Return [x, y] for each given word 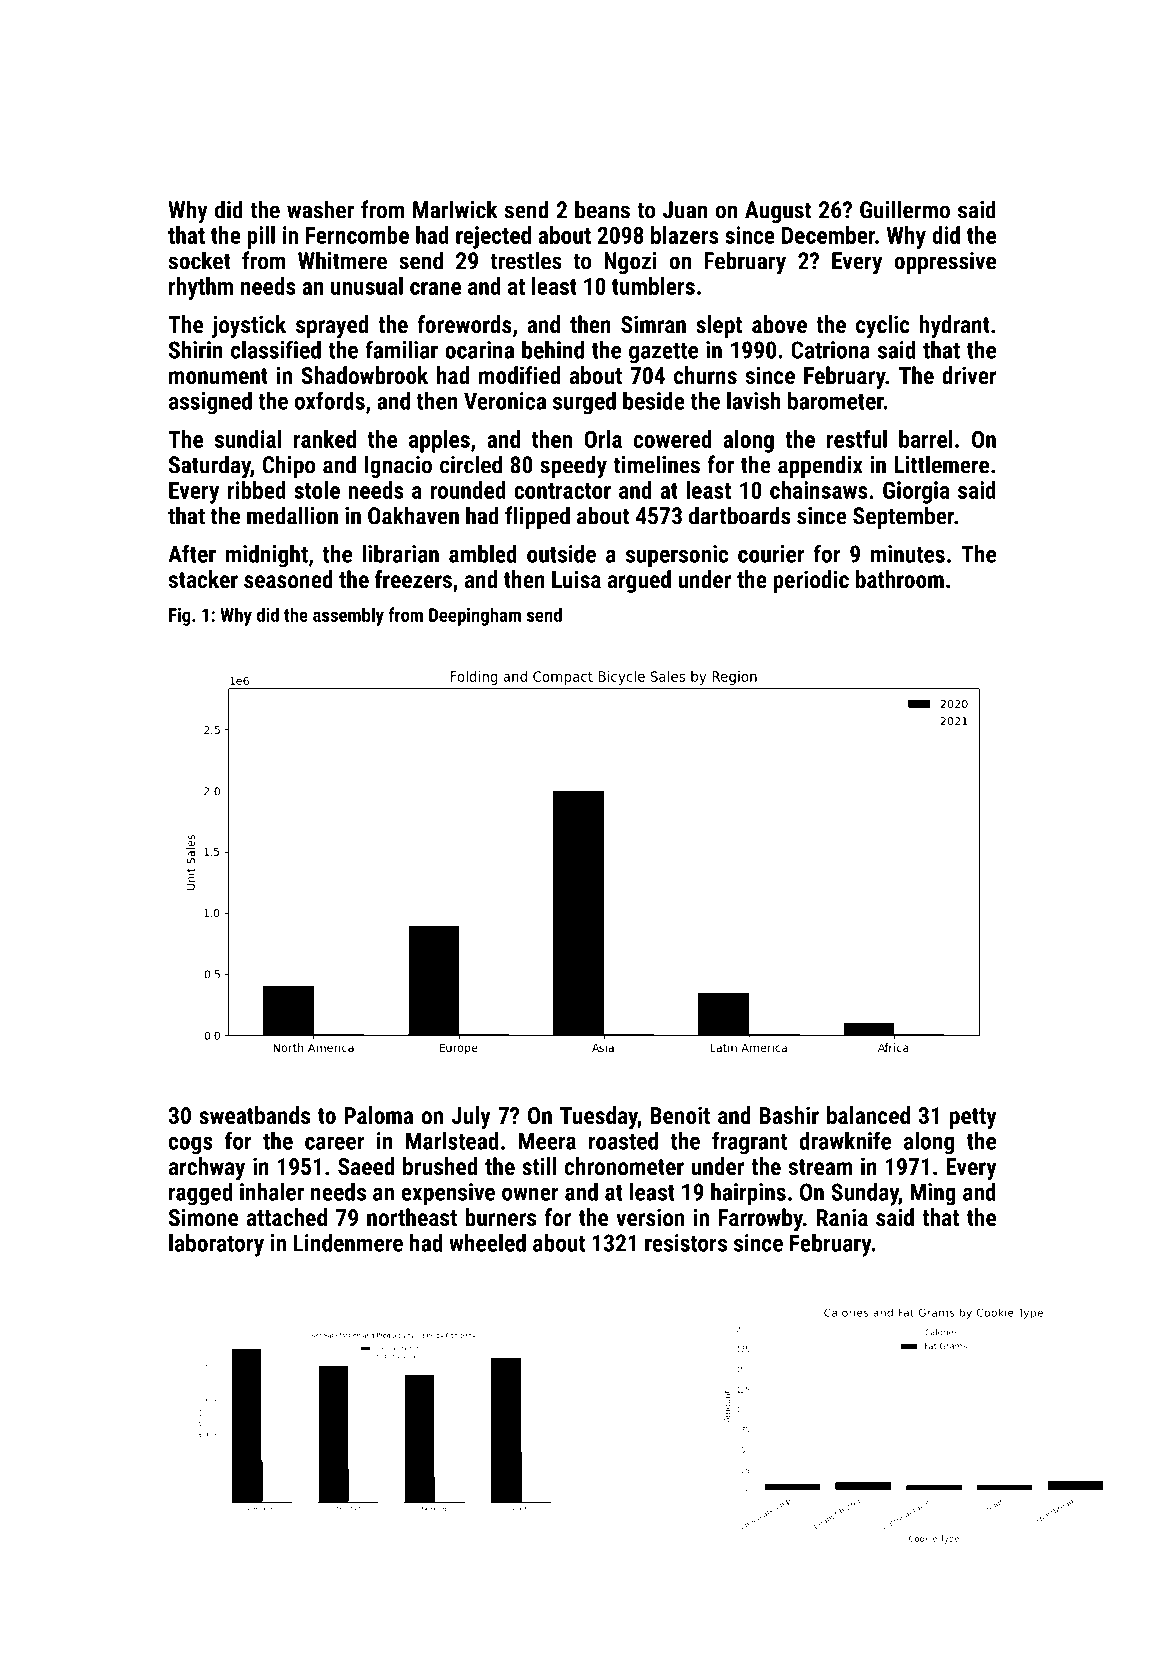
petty [973, 1118]
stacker [203, 579]
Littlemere [942, 464]
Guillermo [905, 209]
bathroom [900, 579]
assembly [348, 616]
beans [602, 209]
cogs [191, 1146]
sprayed [332, 326]
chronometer [624, 1166]
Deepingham [475, 616]
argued [639, 581]
